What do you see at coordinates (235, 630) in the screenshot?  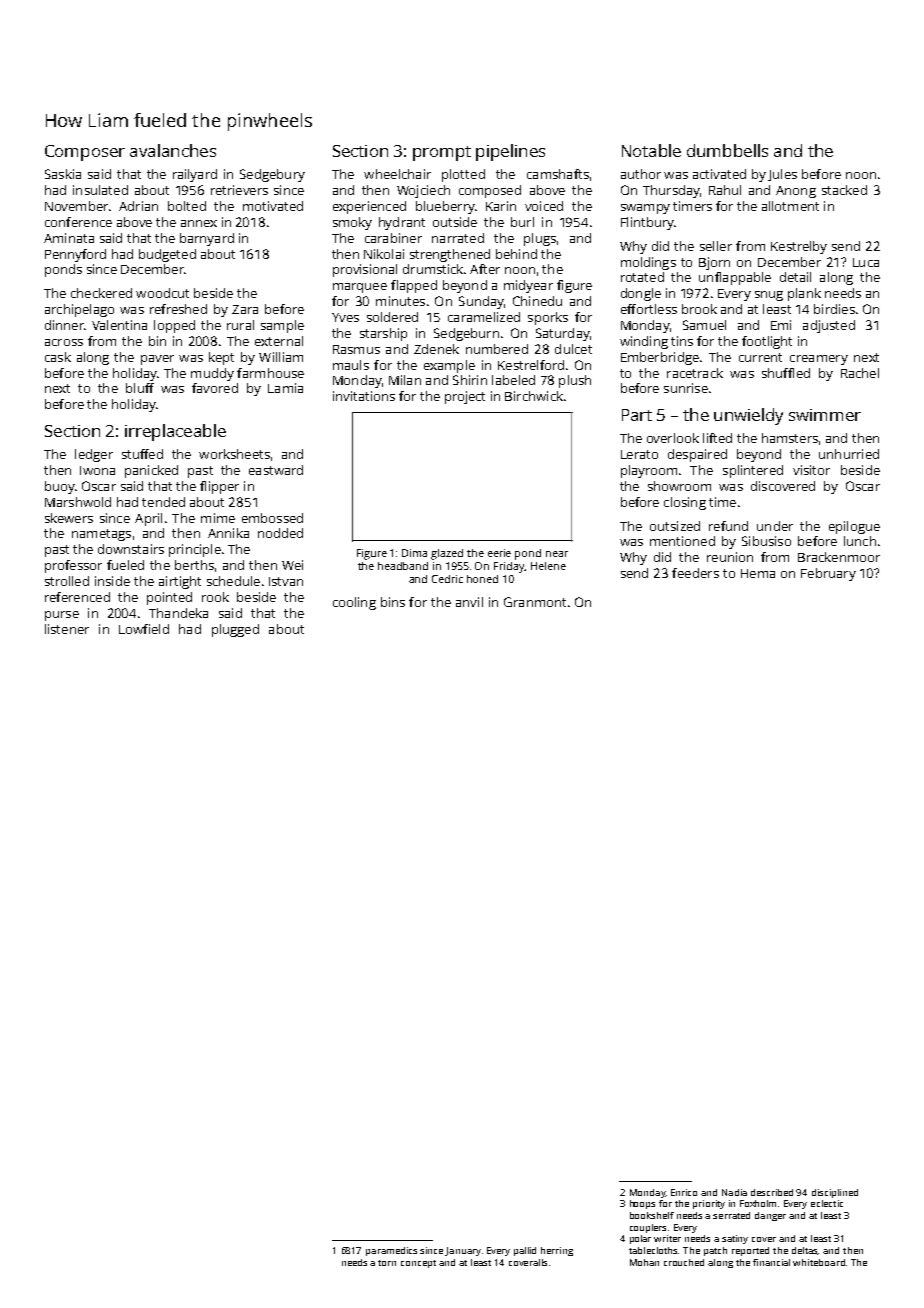 I see `plugged` at bounding box center [235, 630].
